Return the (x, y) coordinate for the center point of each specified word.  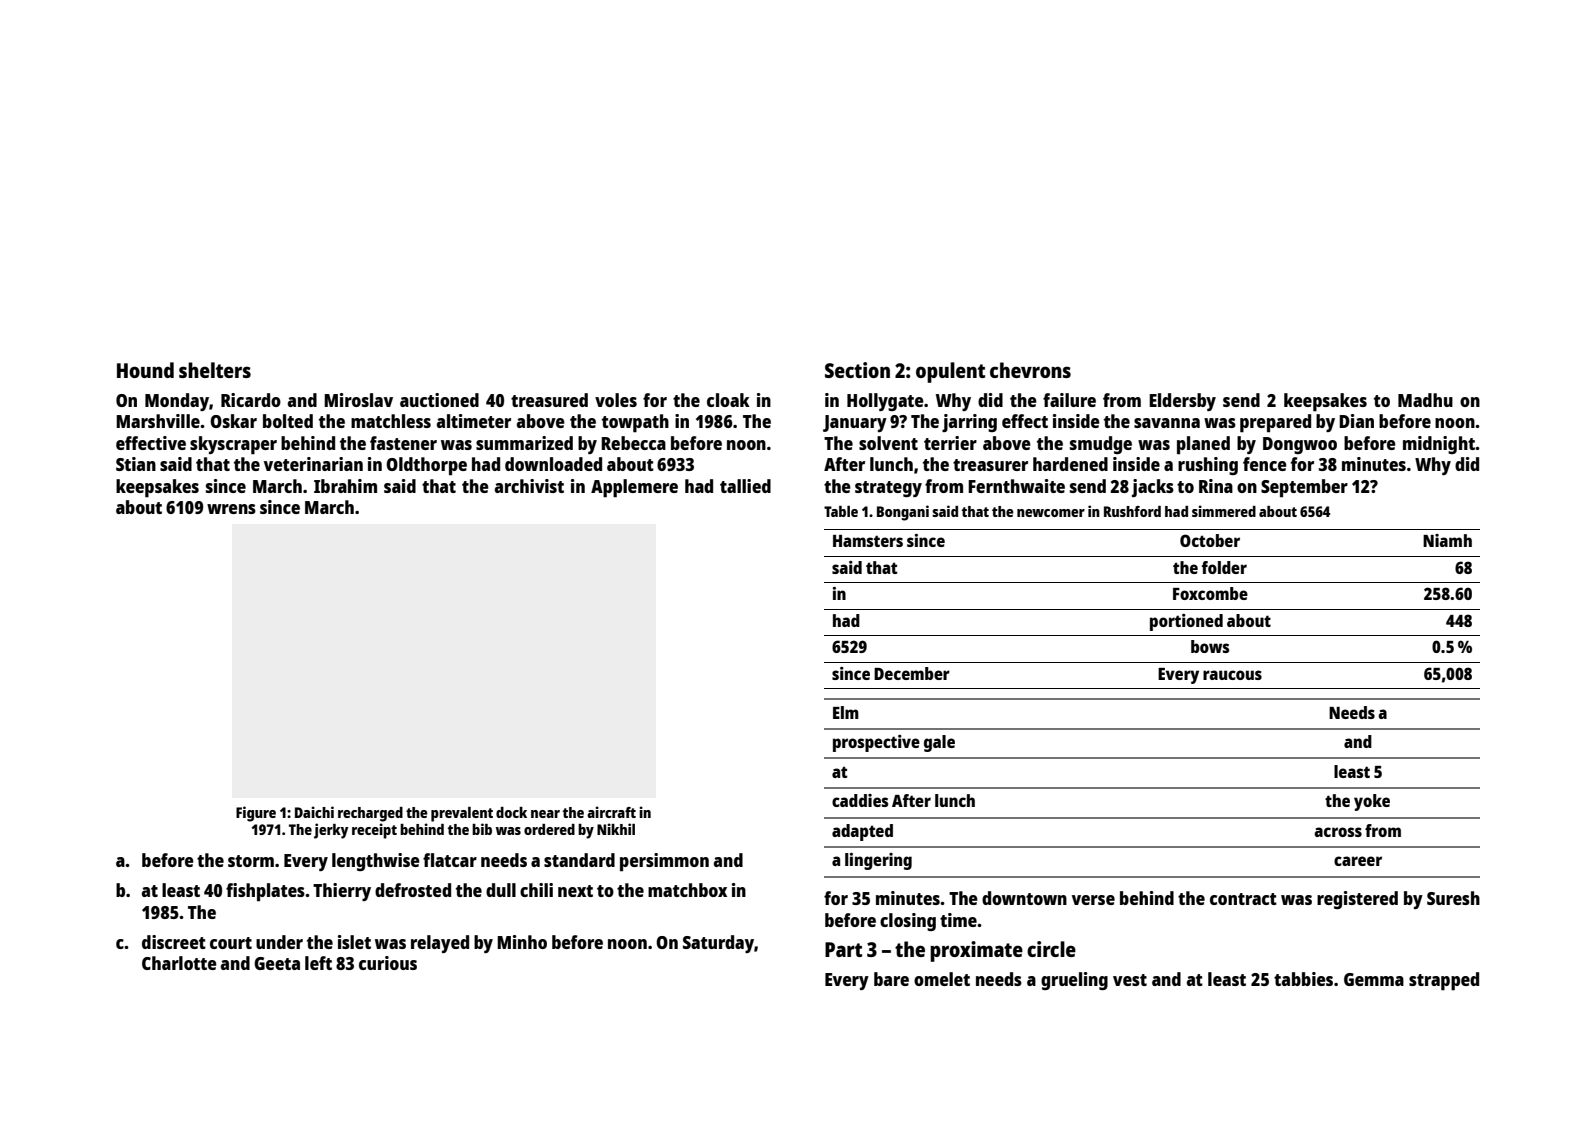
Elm (846, 712)
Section (857, 370)
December (912, 673)
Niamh (1447, 540)
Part (843, 949)
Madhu (1425, 400)
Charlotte (179, 963)
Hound (145, 370)
